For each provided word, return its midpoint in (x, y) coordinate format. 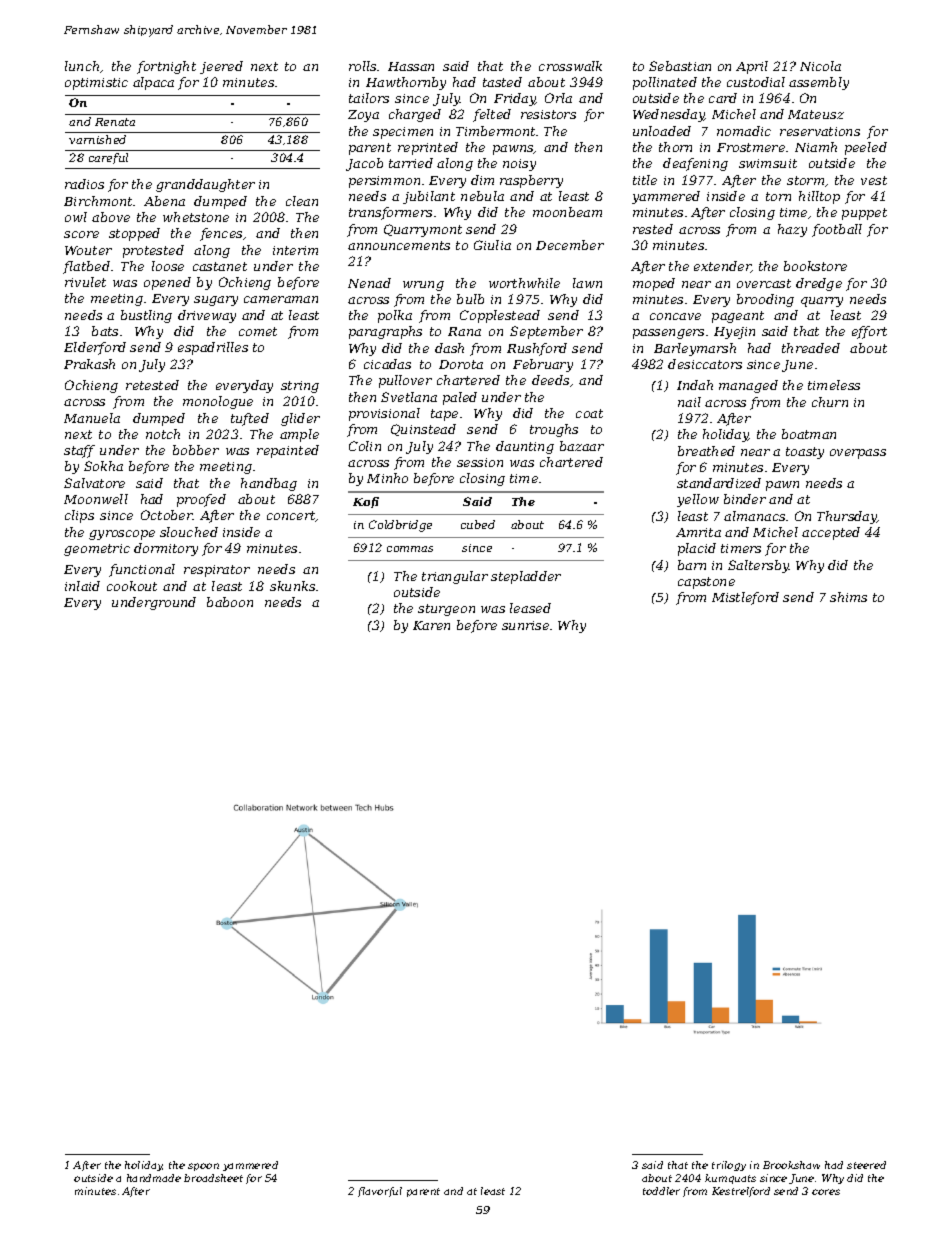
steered (866, 1165)
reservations (820, 131)
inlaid (82, 586)
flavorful (380, 1192)
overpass (858, 454)
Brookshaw (791, 1165)
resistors (548, 114)
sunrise (525, 625)
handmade (154, 1178)
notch (163, 434)
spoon (203, 1167)
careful (108, 158)
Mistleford (745, 598)
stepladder (526, 577)
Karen (431, 625)
